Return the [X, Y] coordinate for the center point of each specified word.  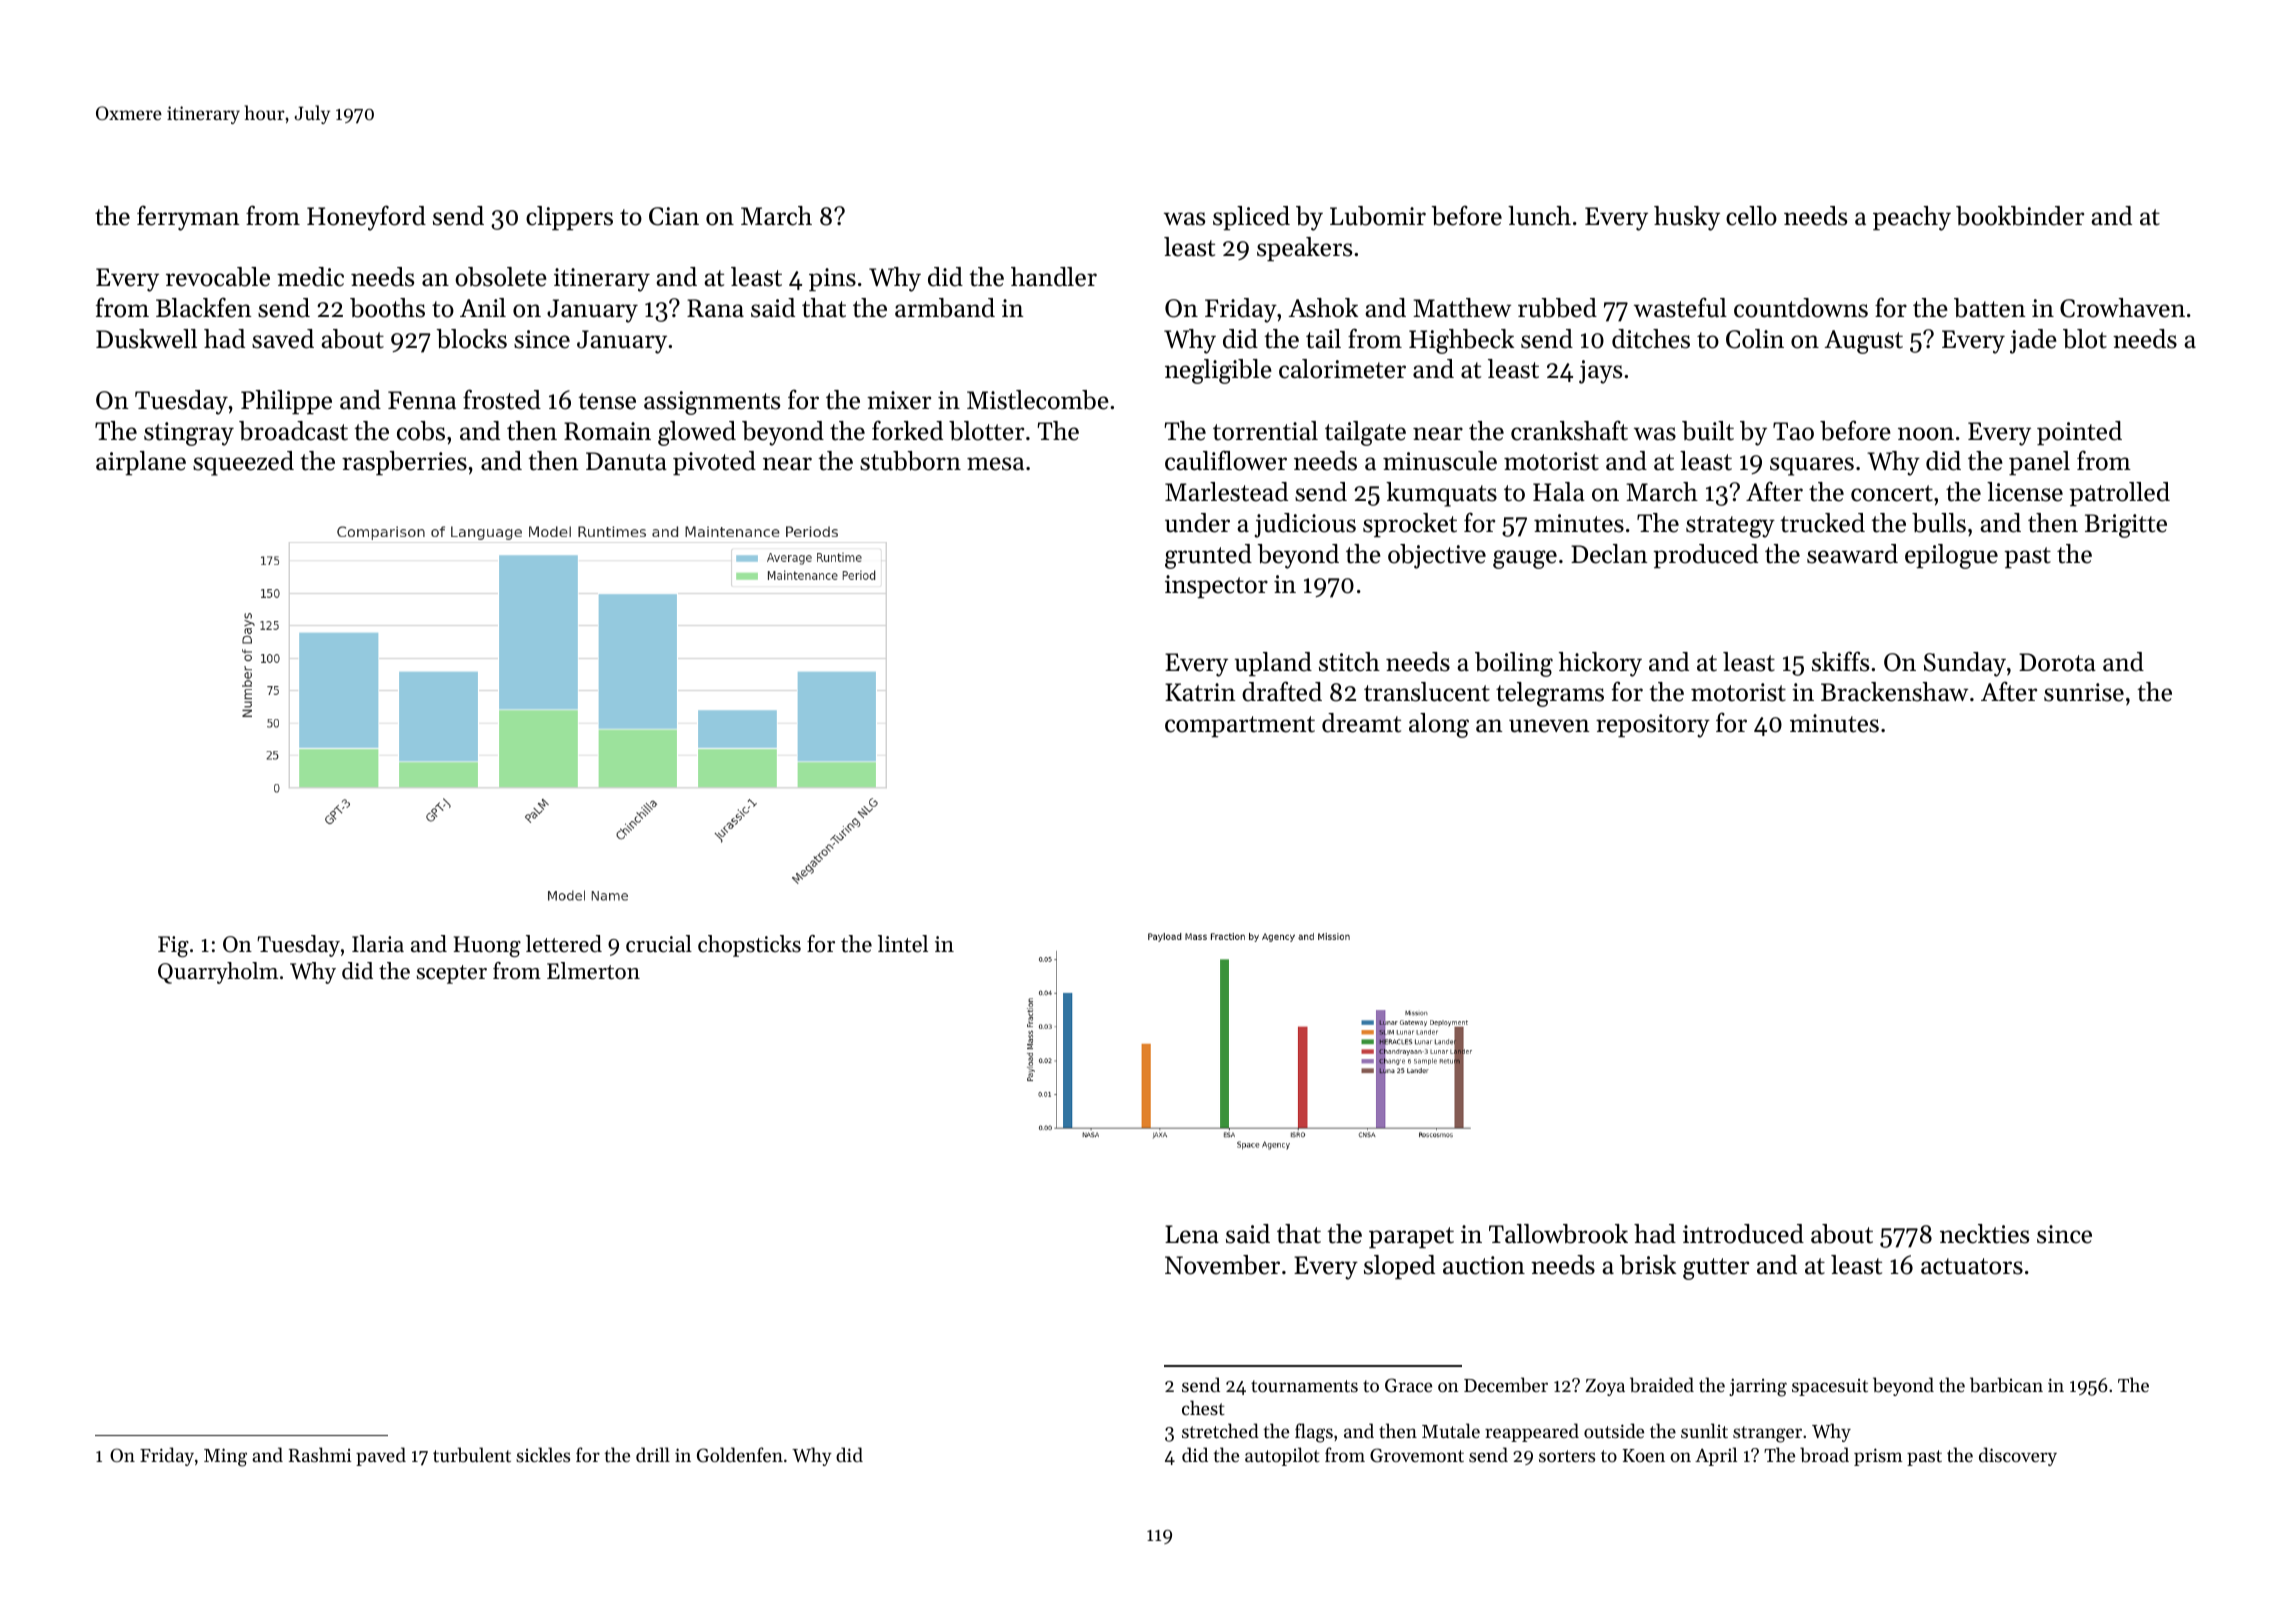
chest [1203, 1407]
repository [1653, 726]
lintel [903, 944]
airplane [141, 463]
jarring [1758, 1387]
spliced [1251, 218]
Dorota [2057, 662]
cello [1751, 216]
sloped [1399, 1267]
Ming [225, 1457]
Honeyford [366, 218]
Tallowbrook [1558, 1234]
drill [653, 1454]
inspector [1216, 586]
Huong [487, 946]
